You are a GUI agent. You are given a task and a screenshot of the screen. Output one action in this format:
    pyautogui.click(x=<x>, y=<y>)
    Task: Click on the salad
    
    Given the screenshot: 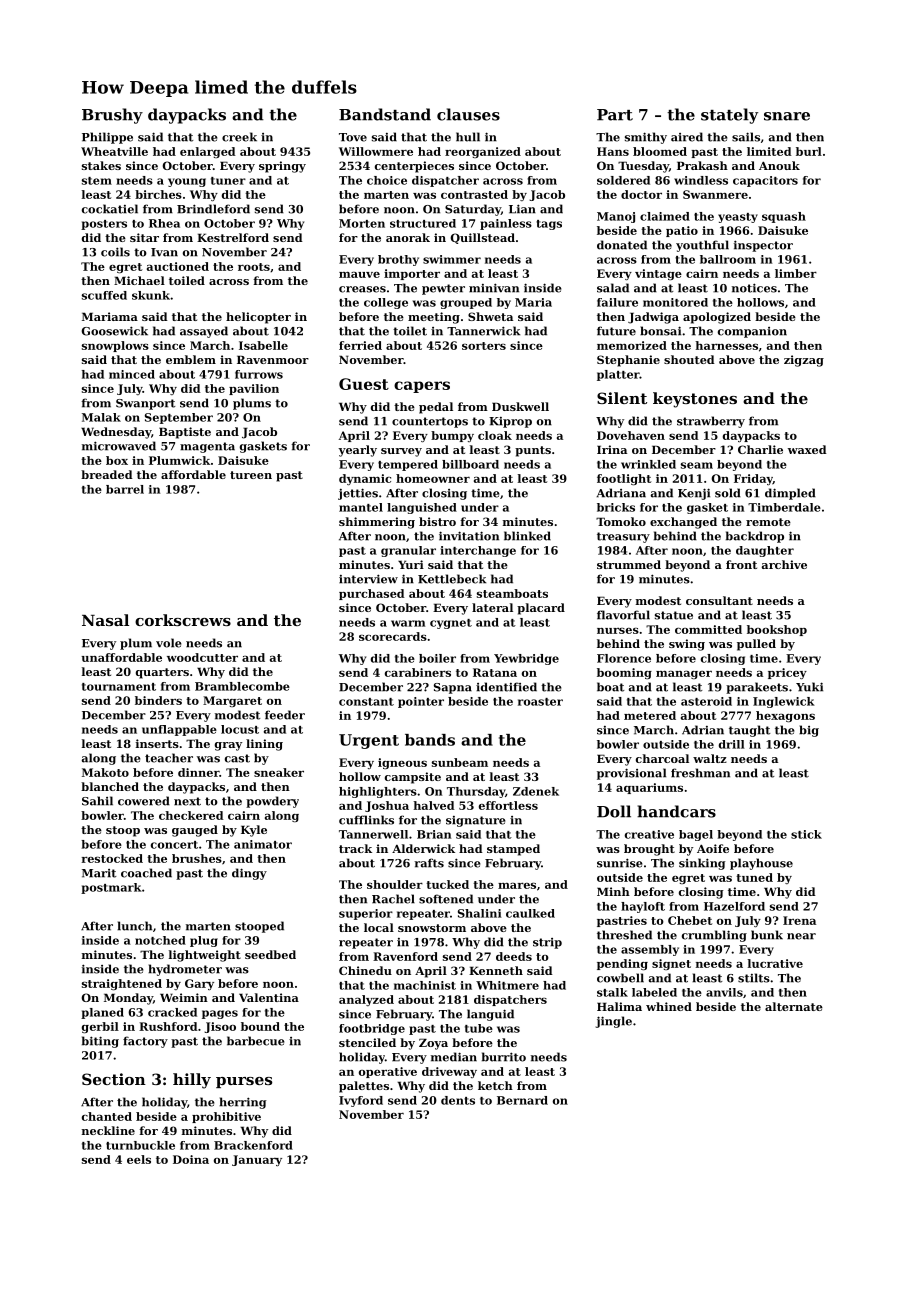 What is the action you would take?
    pyautogui.click(x=613, y=288)
